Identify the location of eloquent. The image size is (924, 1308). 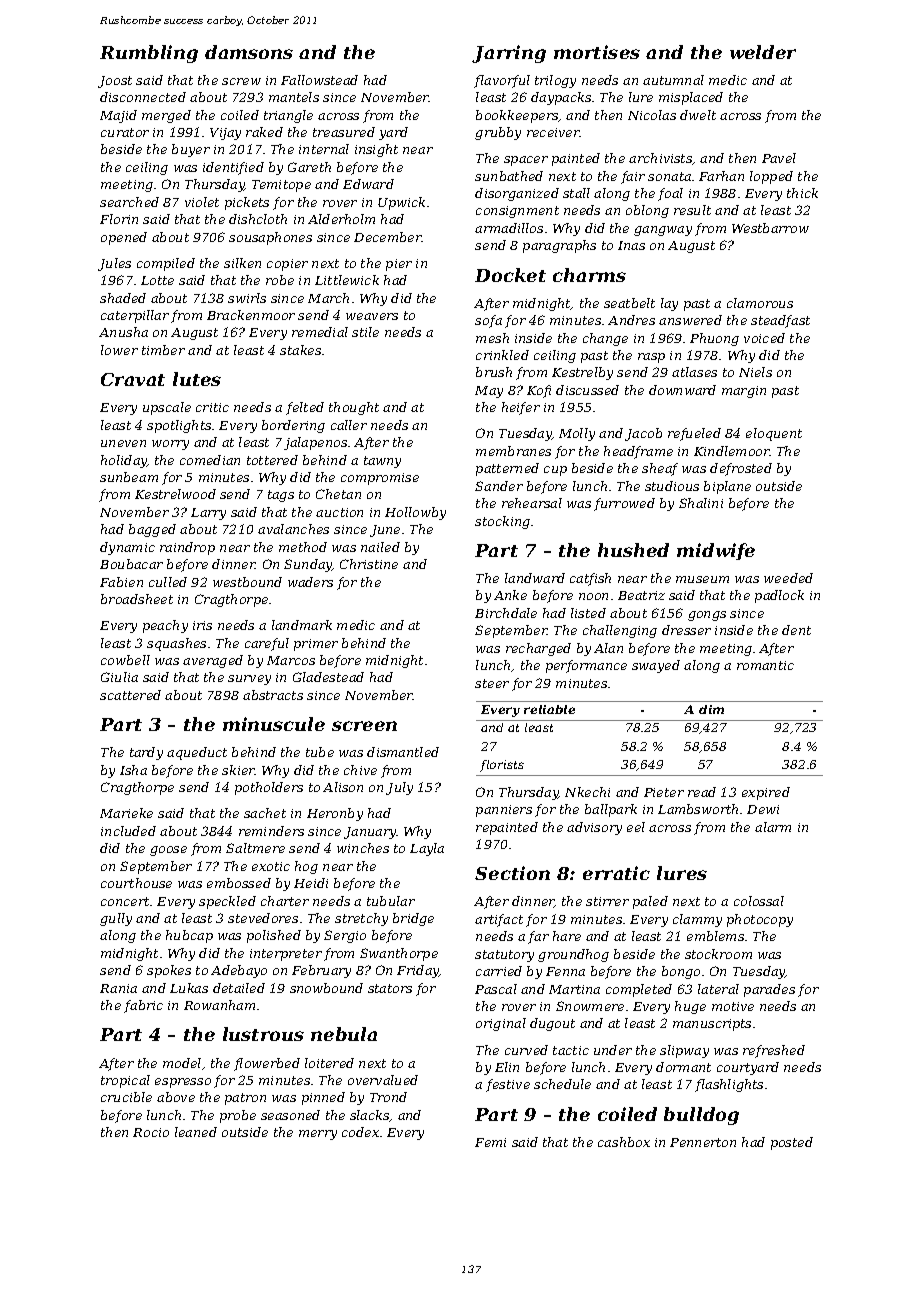
(774, 434).
